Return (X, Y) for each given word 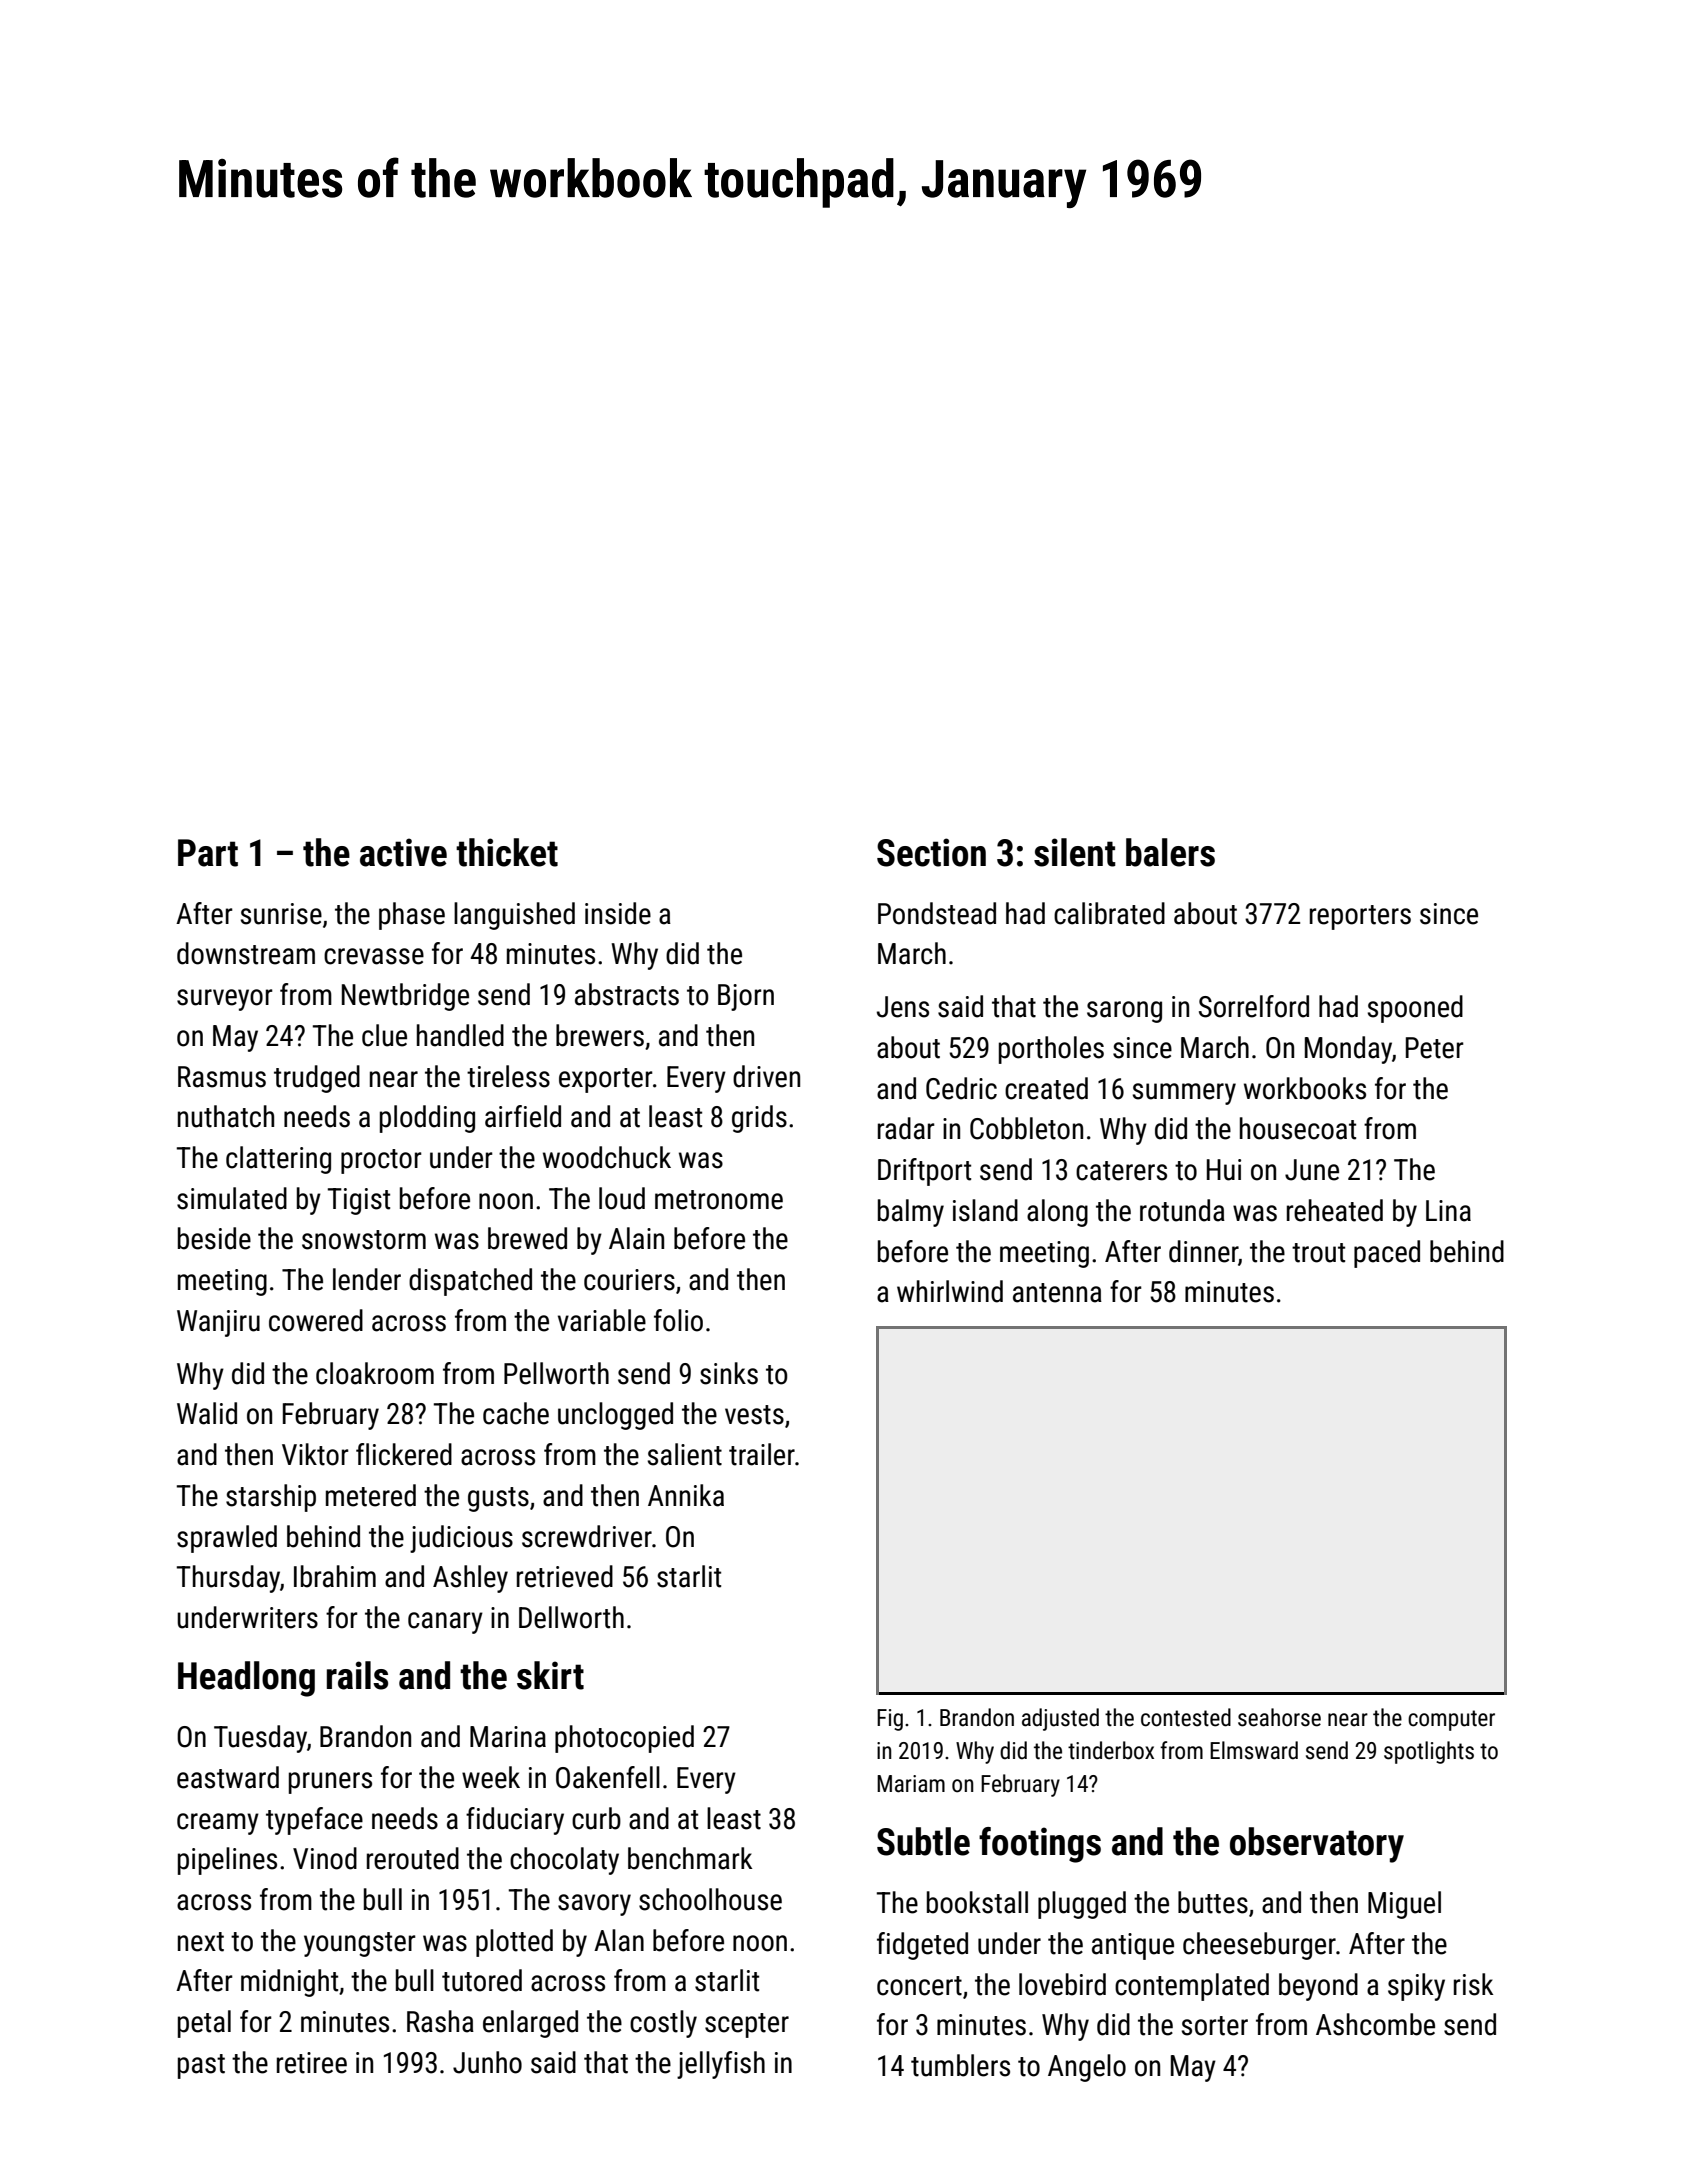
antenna (1057, 1293)
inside (618, 913)
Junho (487, 2062)
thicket (507, 852)
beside (214, 1238)
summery (1184, 1094)
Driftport (924, 1172)
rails (357, 1675)
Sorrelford (1254, 1006)
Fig (890, 1720)
